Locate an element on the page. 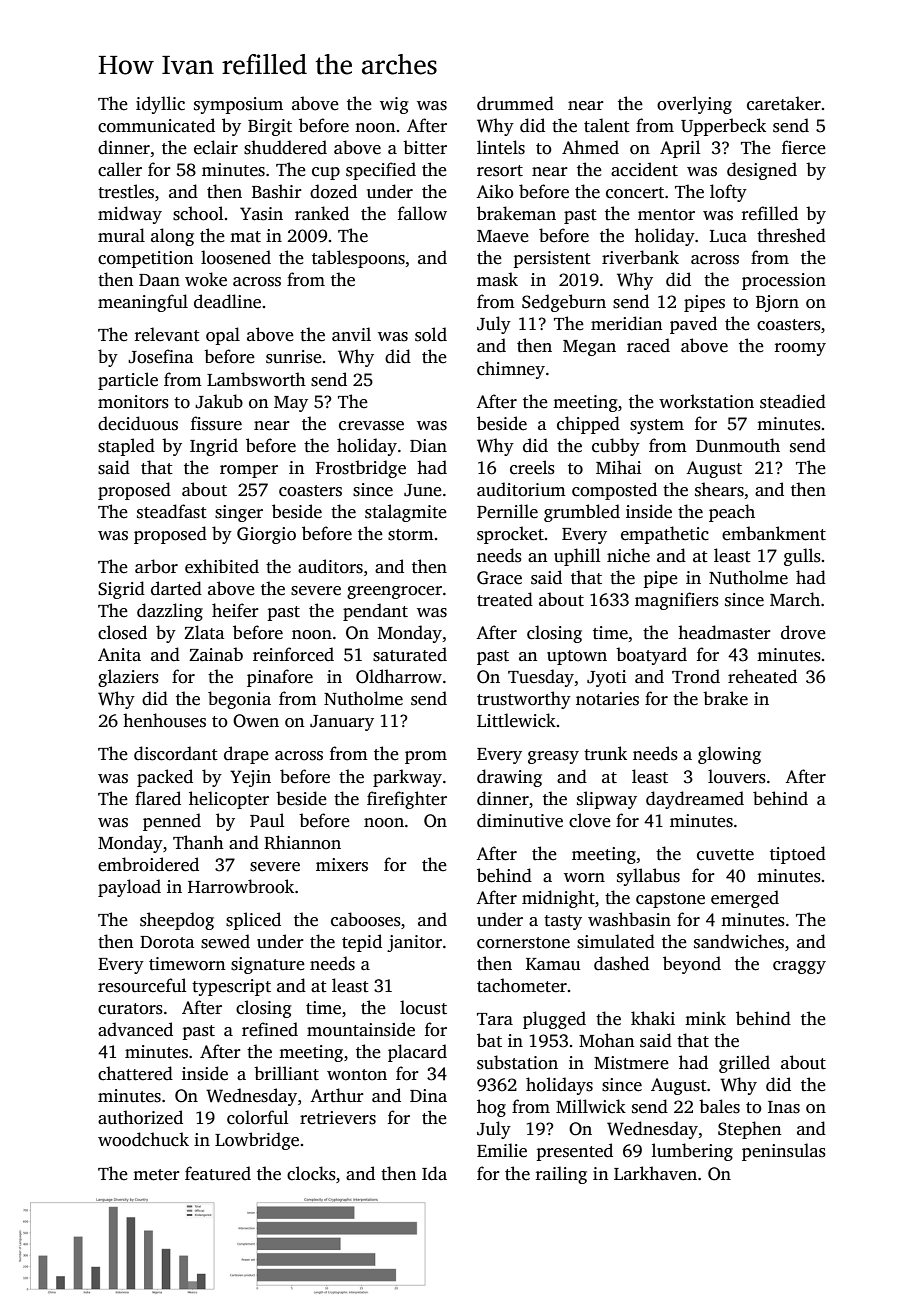 This image has width=924, height=1314. Yasin is located at coordinates (261, 214).
